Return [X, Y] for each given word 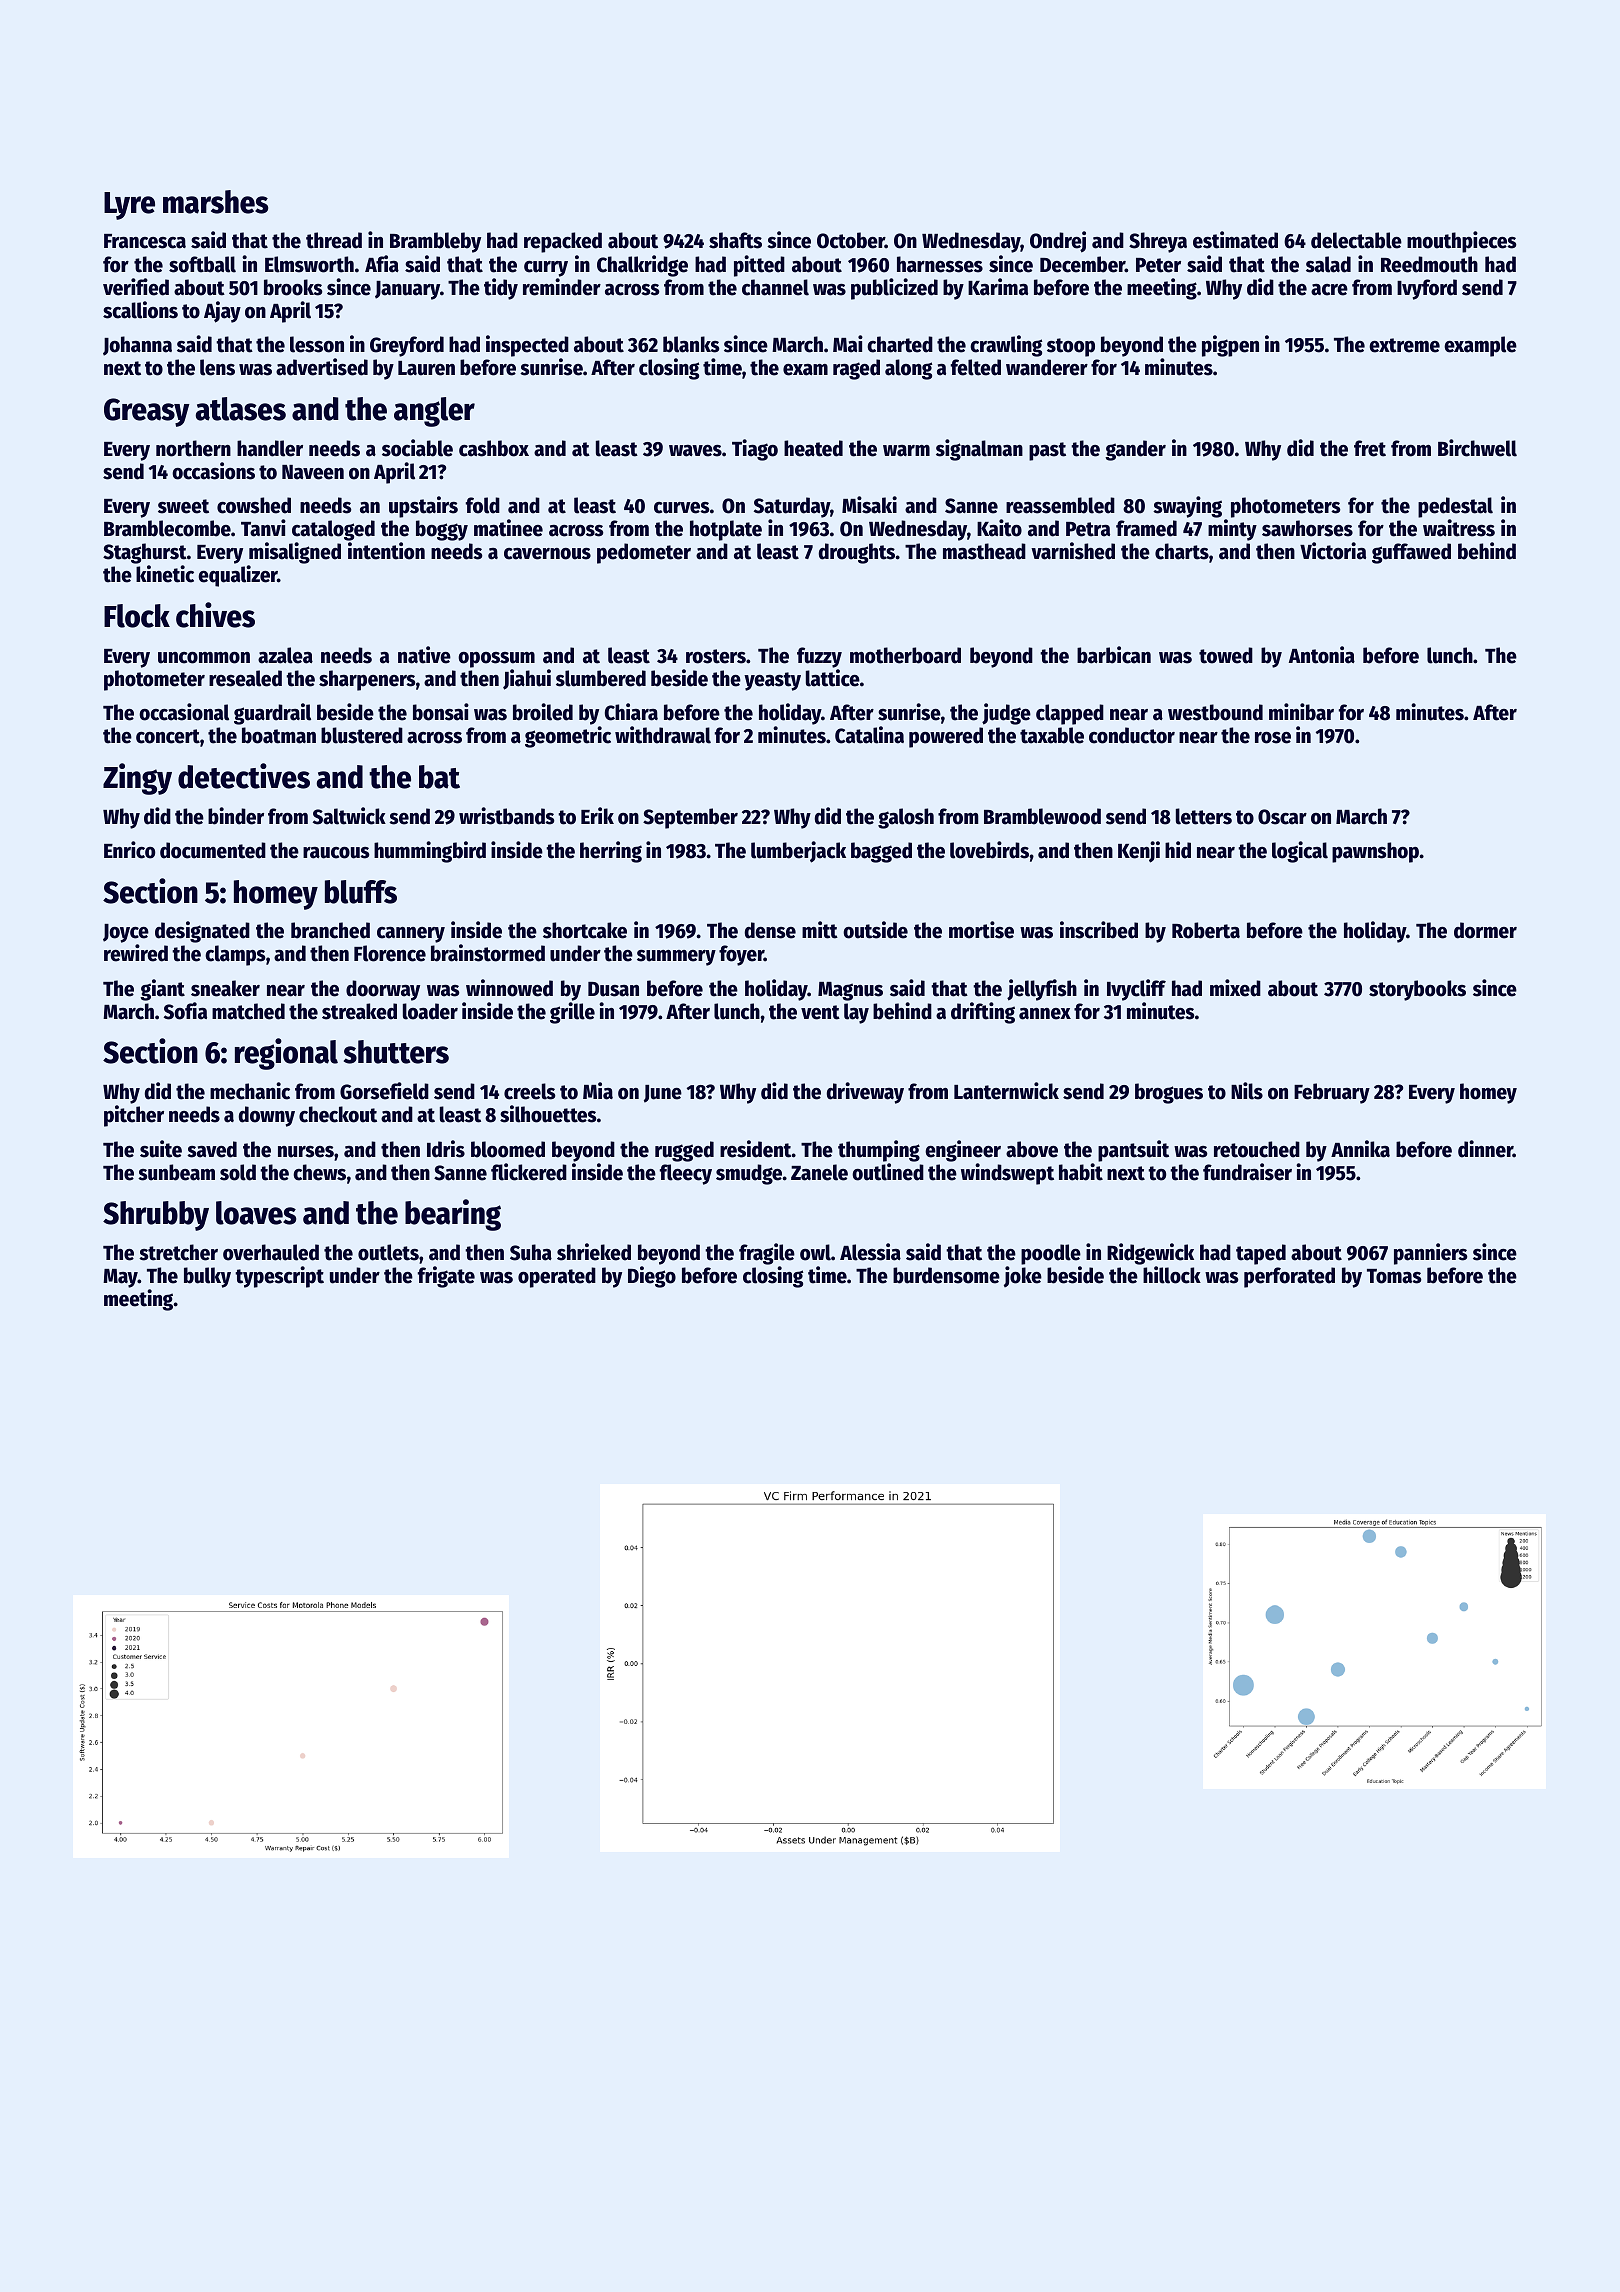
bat [439, 777]
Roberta [1206, 930]
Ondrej [1058, 242]
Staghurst [145, 553]
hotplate [726, 530]
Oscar [1282, 817]
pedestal [1455, 507]
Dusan [613, 989]
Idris [446, 1149]
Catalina [869, 735]
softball [202, 264]
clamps [235, 955]
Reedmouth [1429, 264]
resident [756, 1149]
